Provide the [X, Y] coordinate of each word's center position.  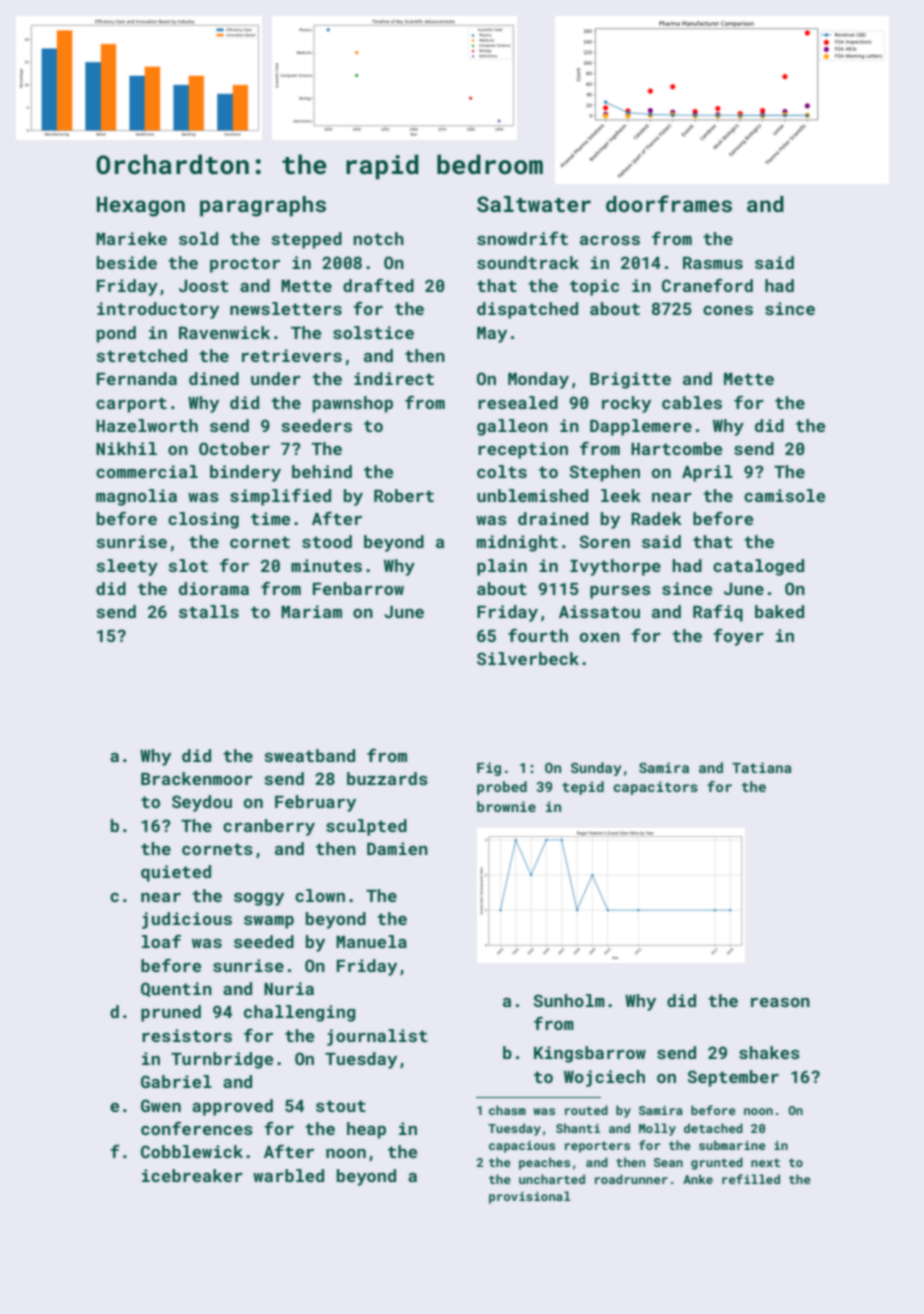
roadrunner [631, 1179]
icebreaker [192, 1175]
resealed [518, 402]
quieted [176, 873]
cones [728, 310]
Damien [397, 848]
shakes [769, 1052]
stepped [306, 240]
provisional [529, 1197]
